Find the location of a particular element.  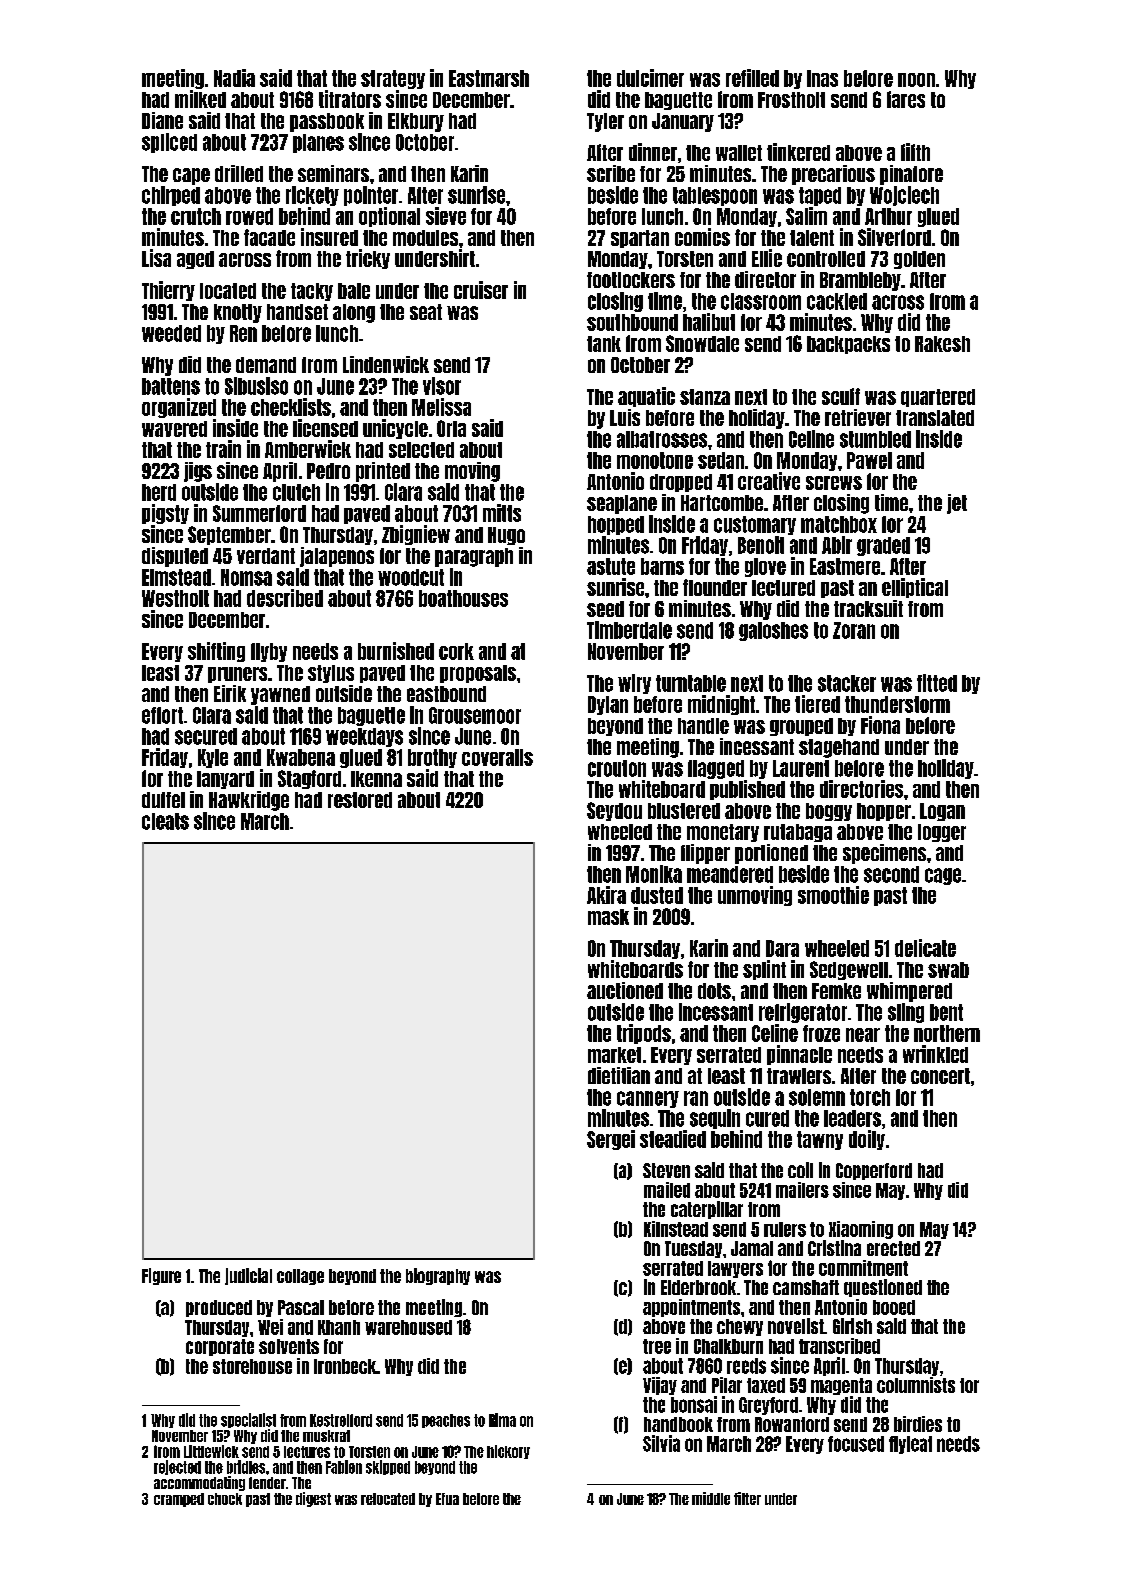

dulcimer is located at coordinates (650, 78).
